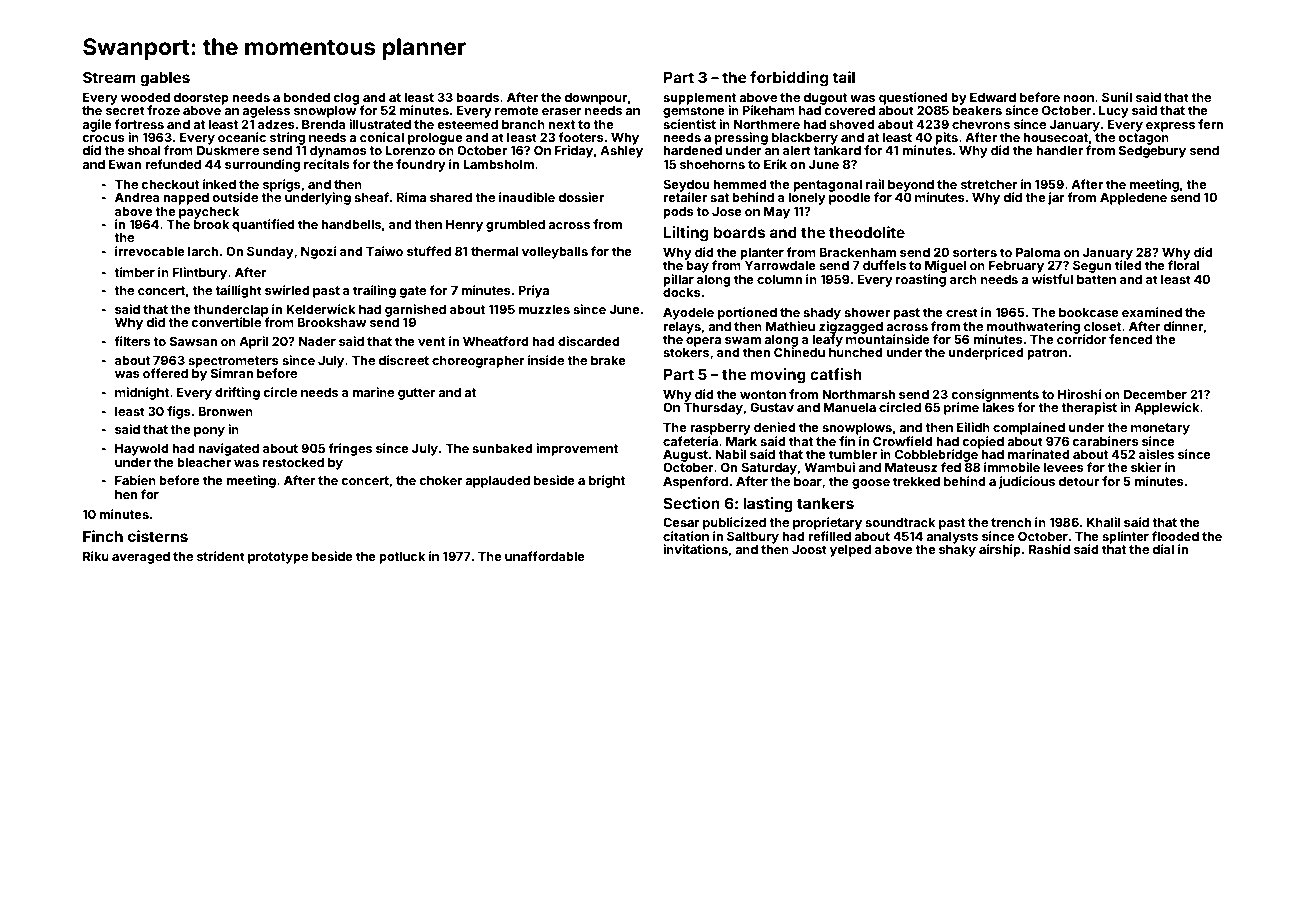 The height and width of the page is (924, 1308). I want to click on strident, so click(221, 556).
